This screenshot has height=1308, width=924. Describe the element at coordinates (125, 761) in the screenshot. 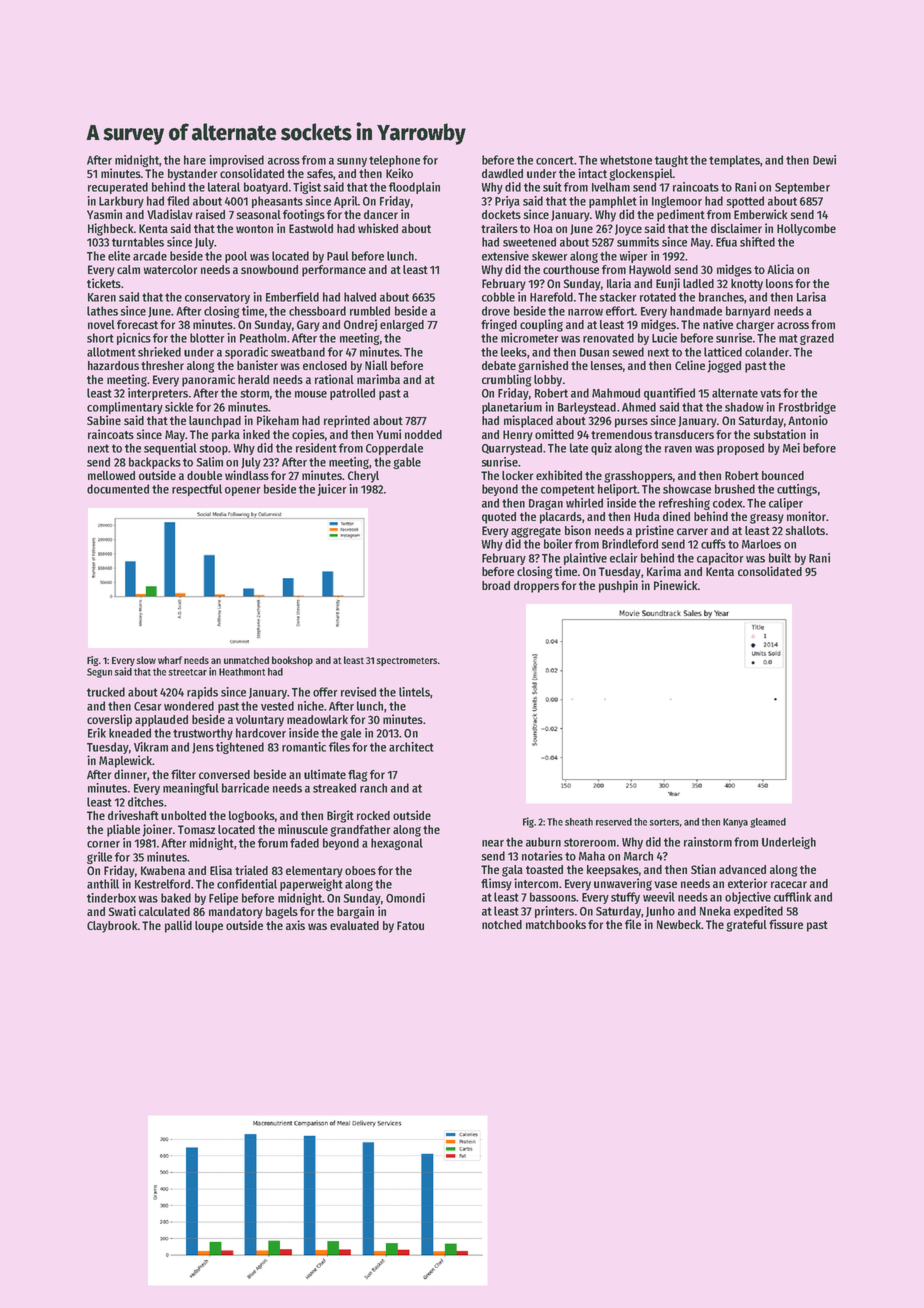

I see `Maplewick` at that location.
